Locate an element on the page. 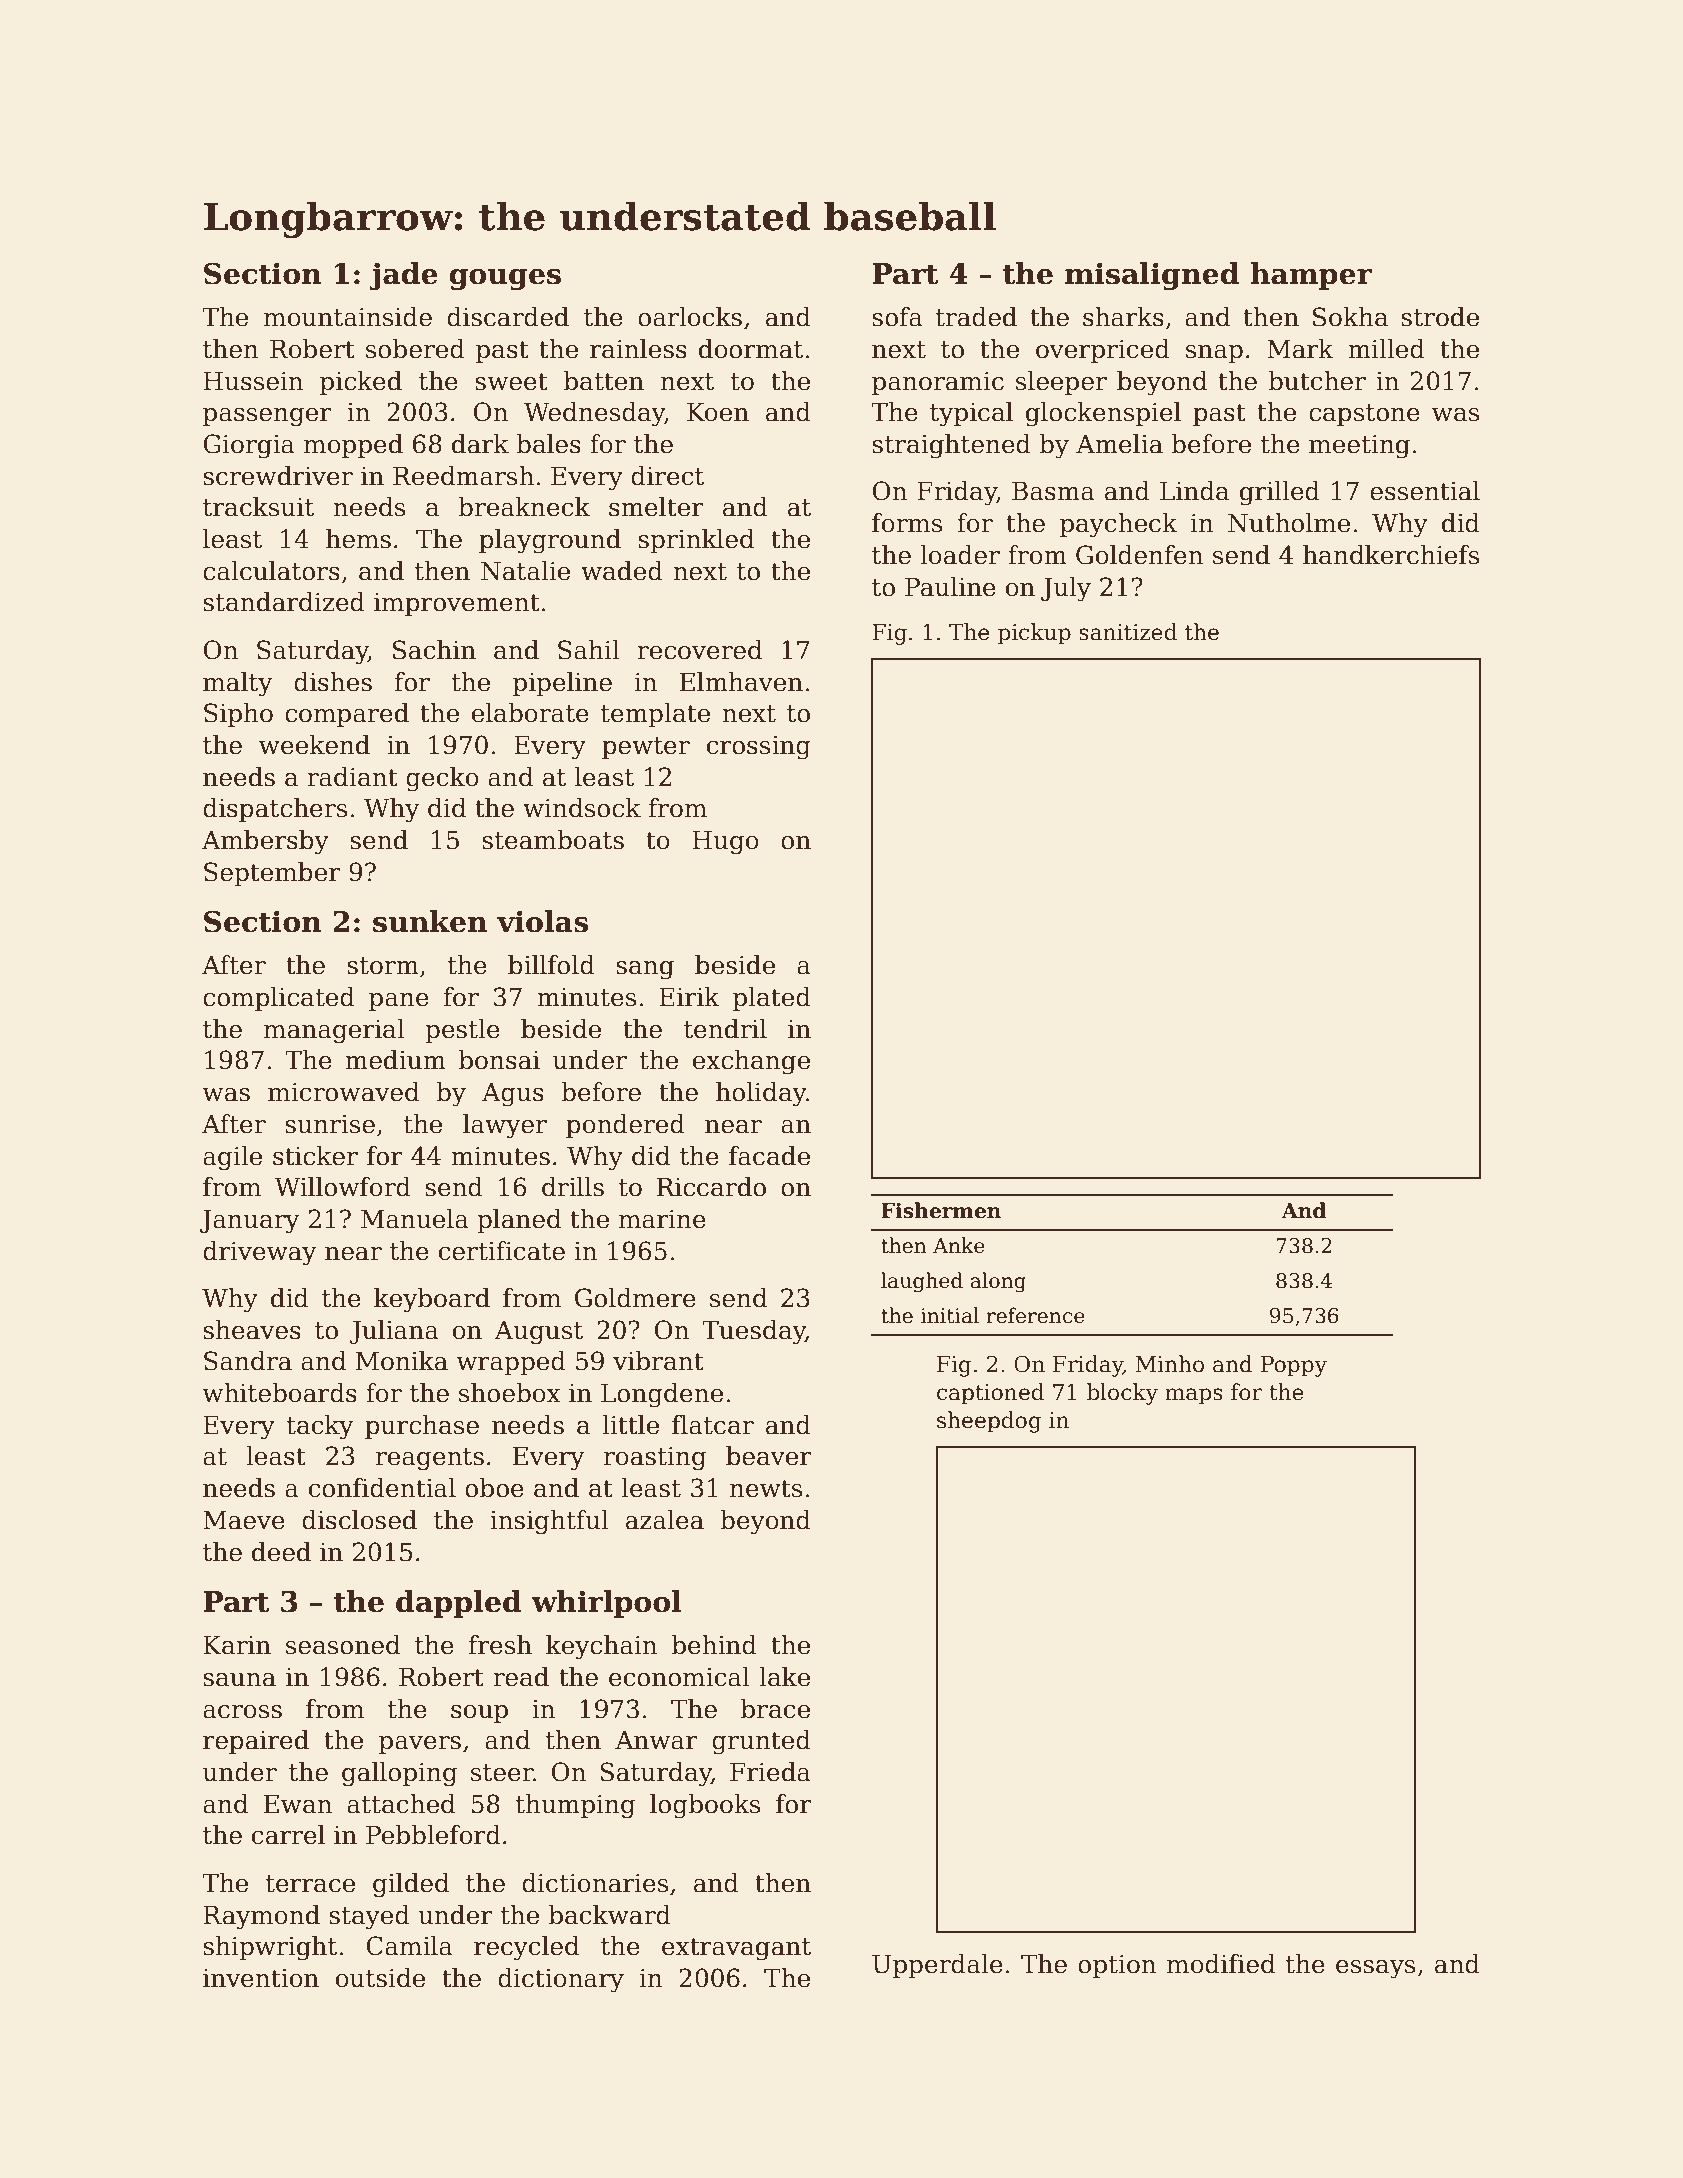  hamper is located at coordinates (1311, 276).
